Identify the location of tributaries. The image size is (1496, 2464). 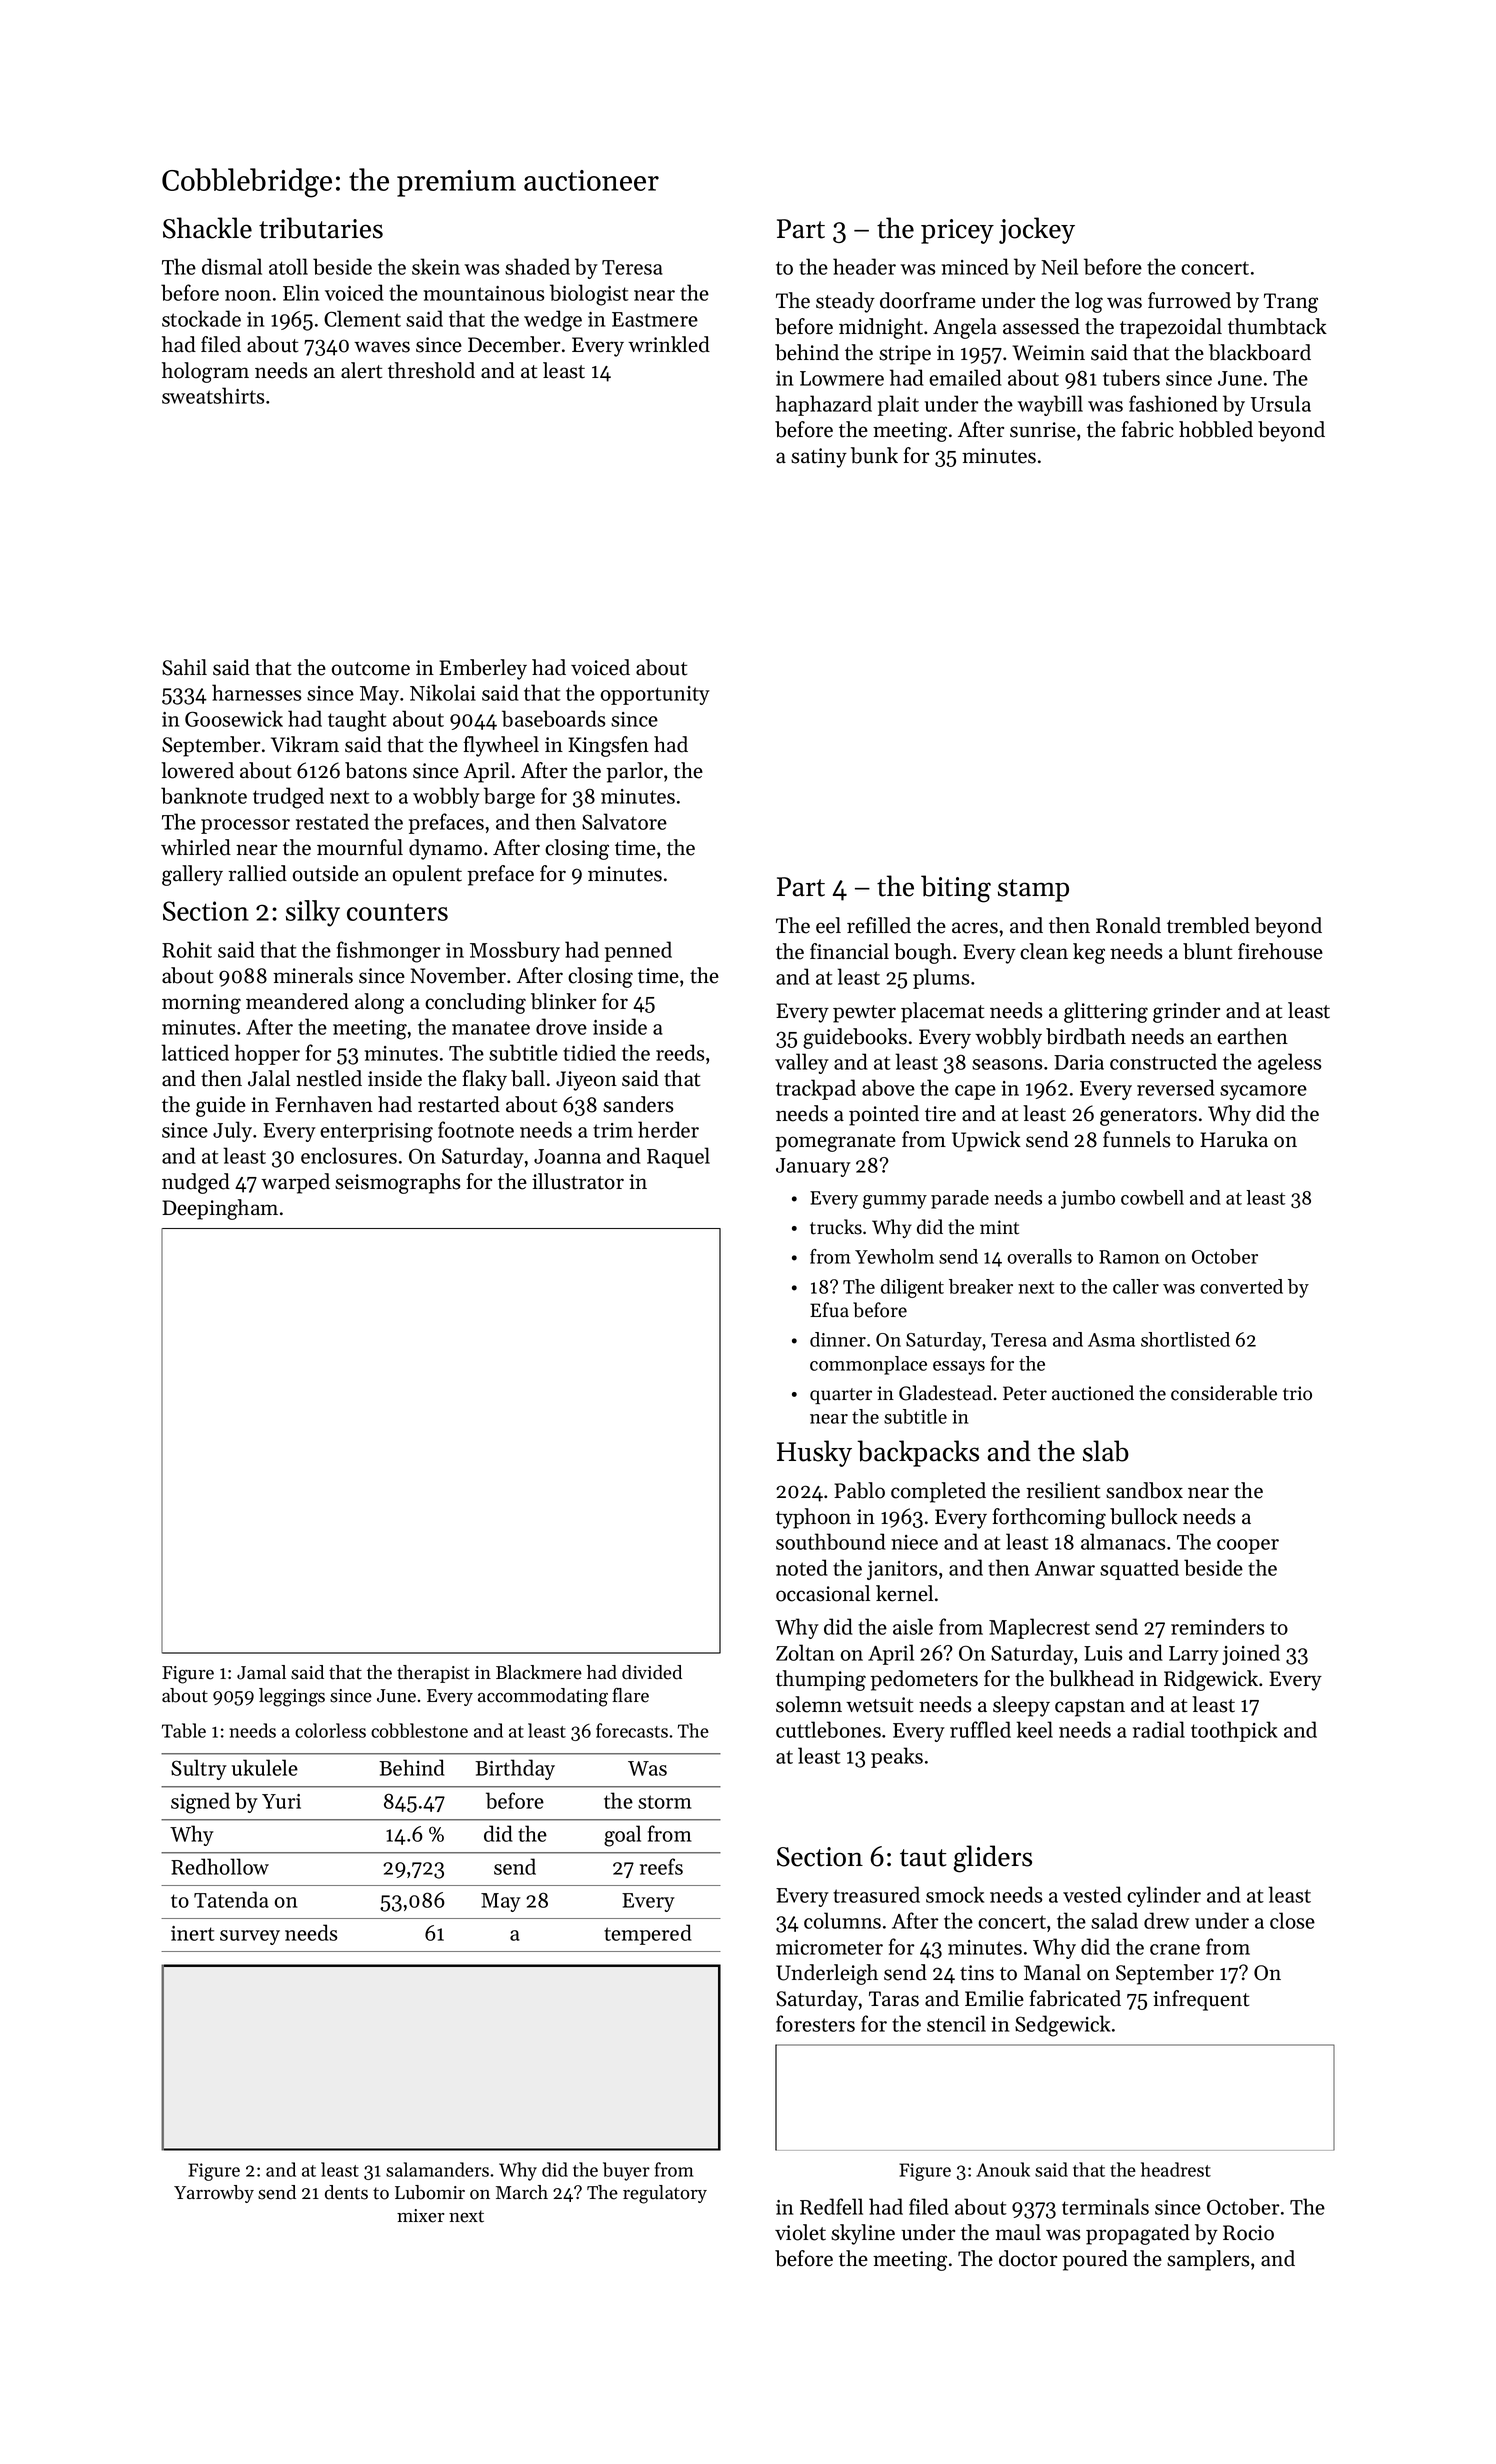
(321, 228).
